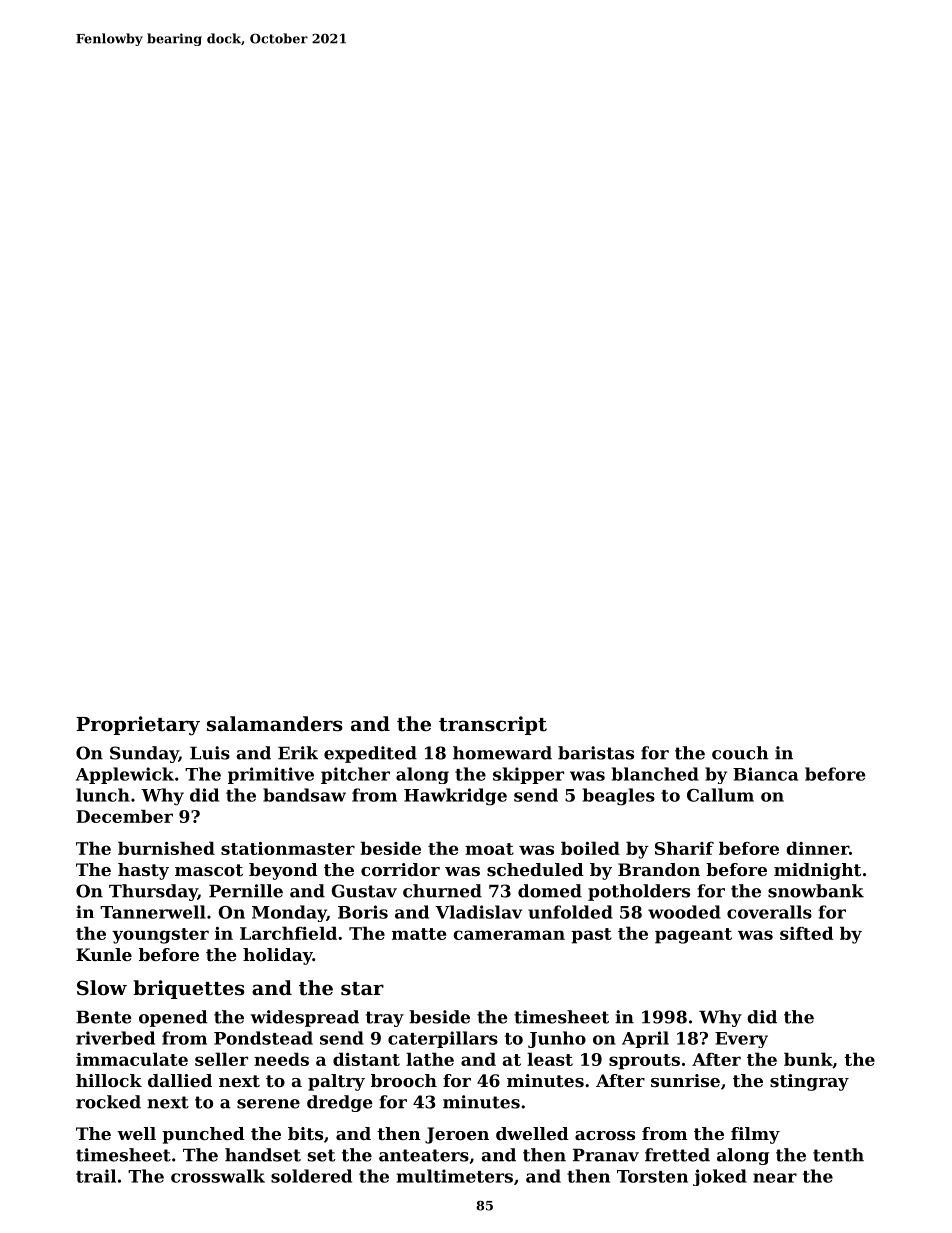 This screenshot has height=1233, width=952. I want to click on rocked, so click(108, 1102).
